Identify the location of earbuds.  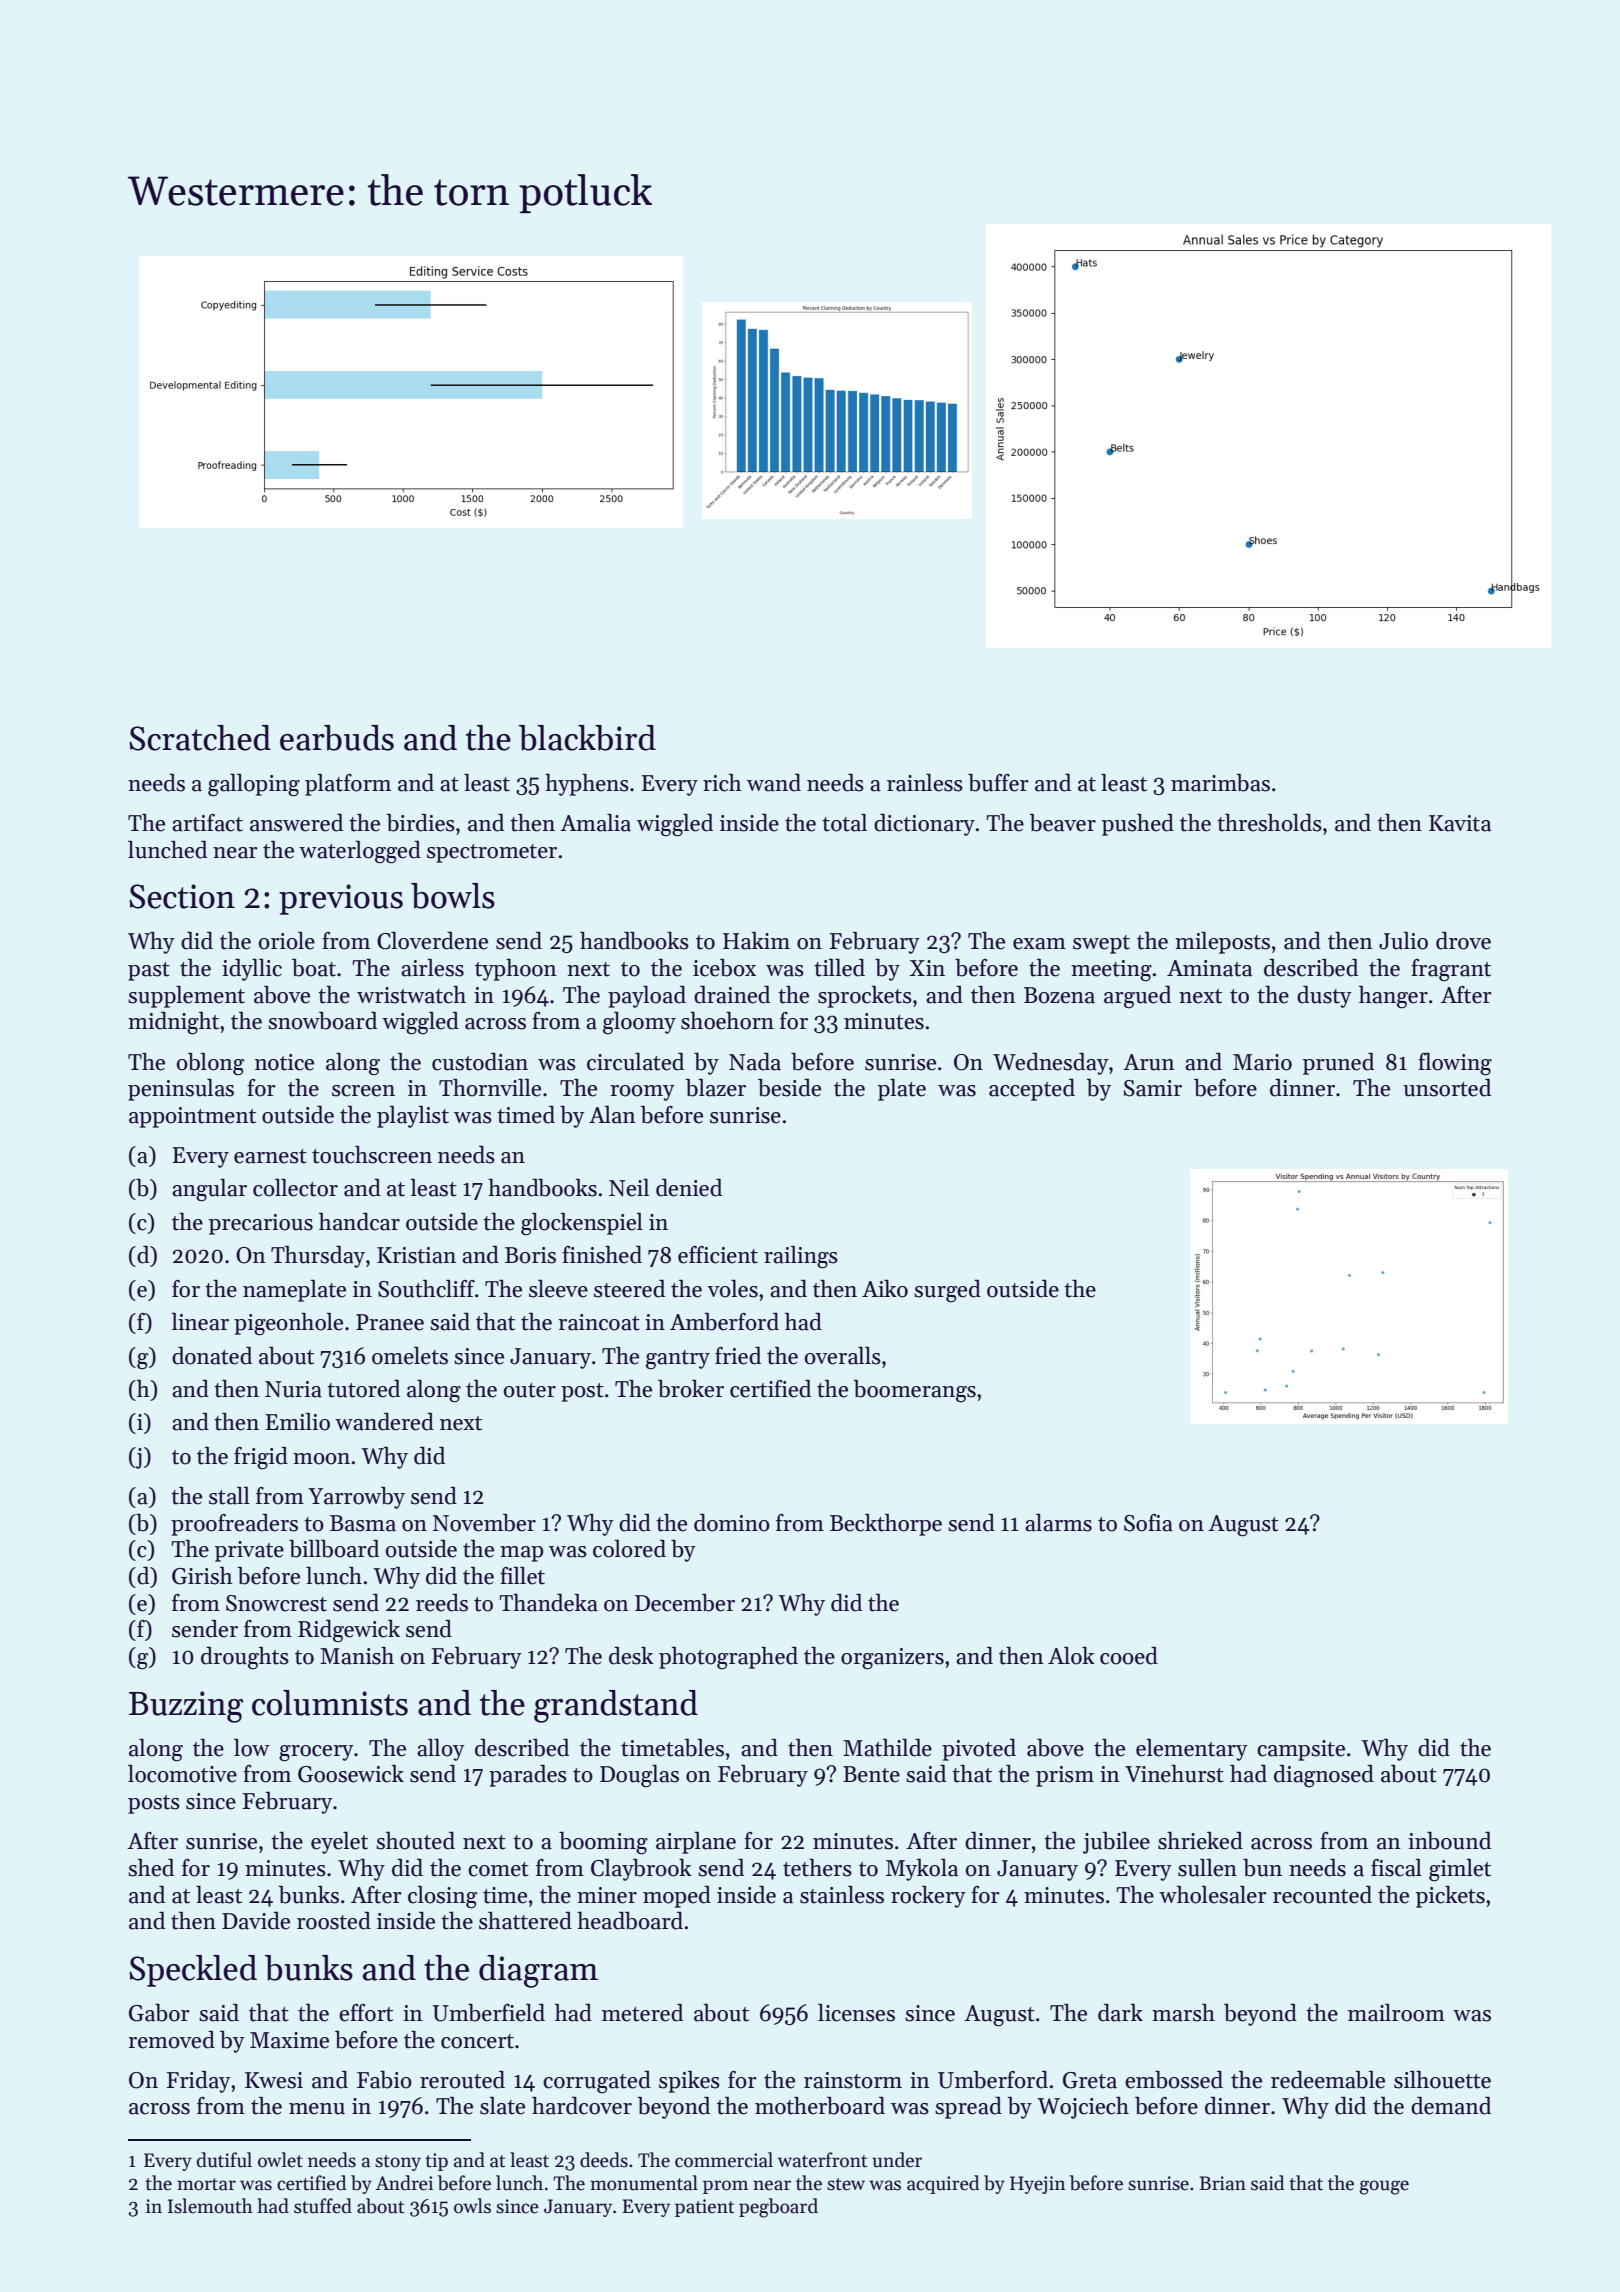
(337, 738).
